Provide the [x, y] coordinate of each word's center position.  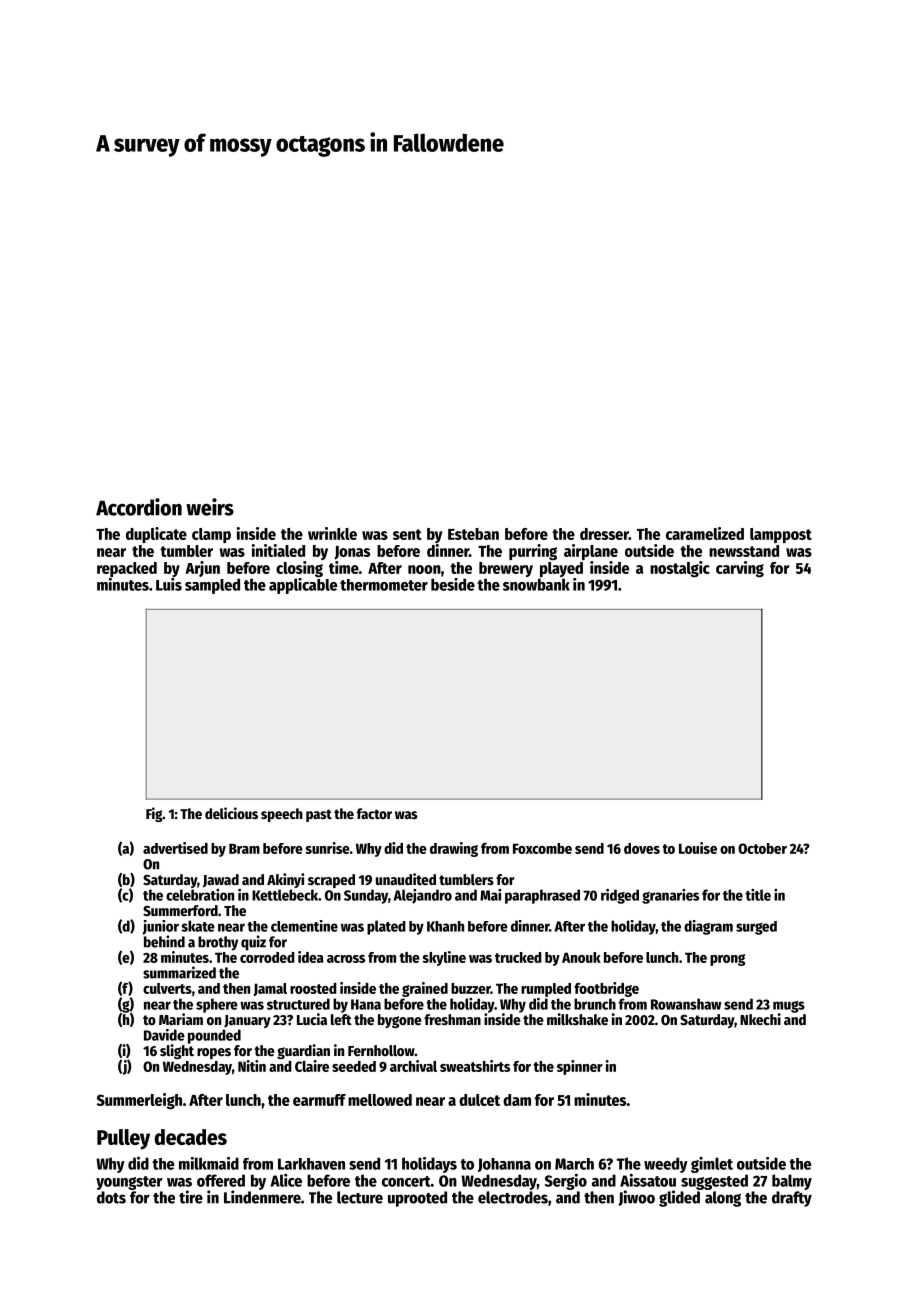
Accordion [139, 507]
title [758, 895]
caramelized [705, 533]
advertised [175, 848]
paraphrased [542, 896]
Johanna [504, 1165]
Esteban [473, 534]
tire [191, 1197]
